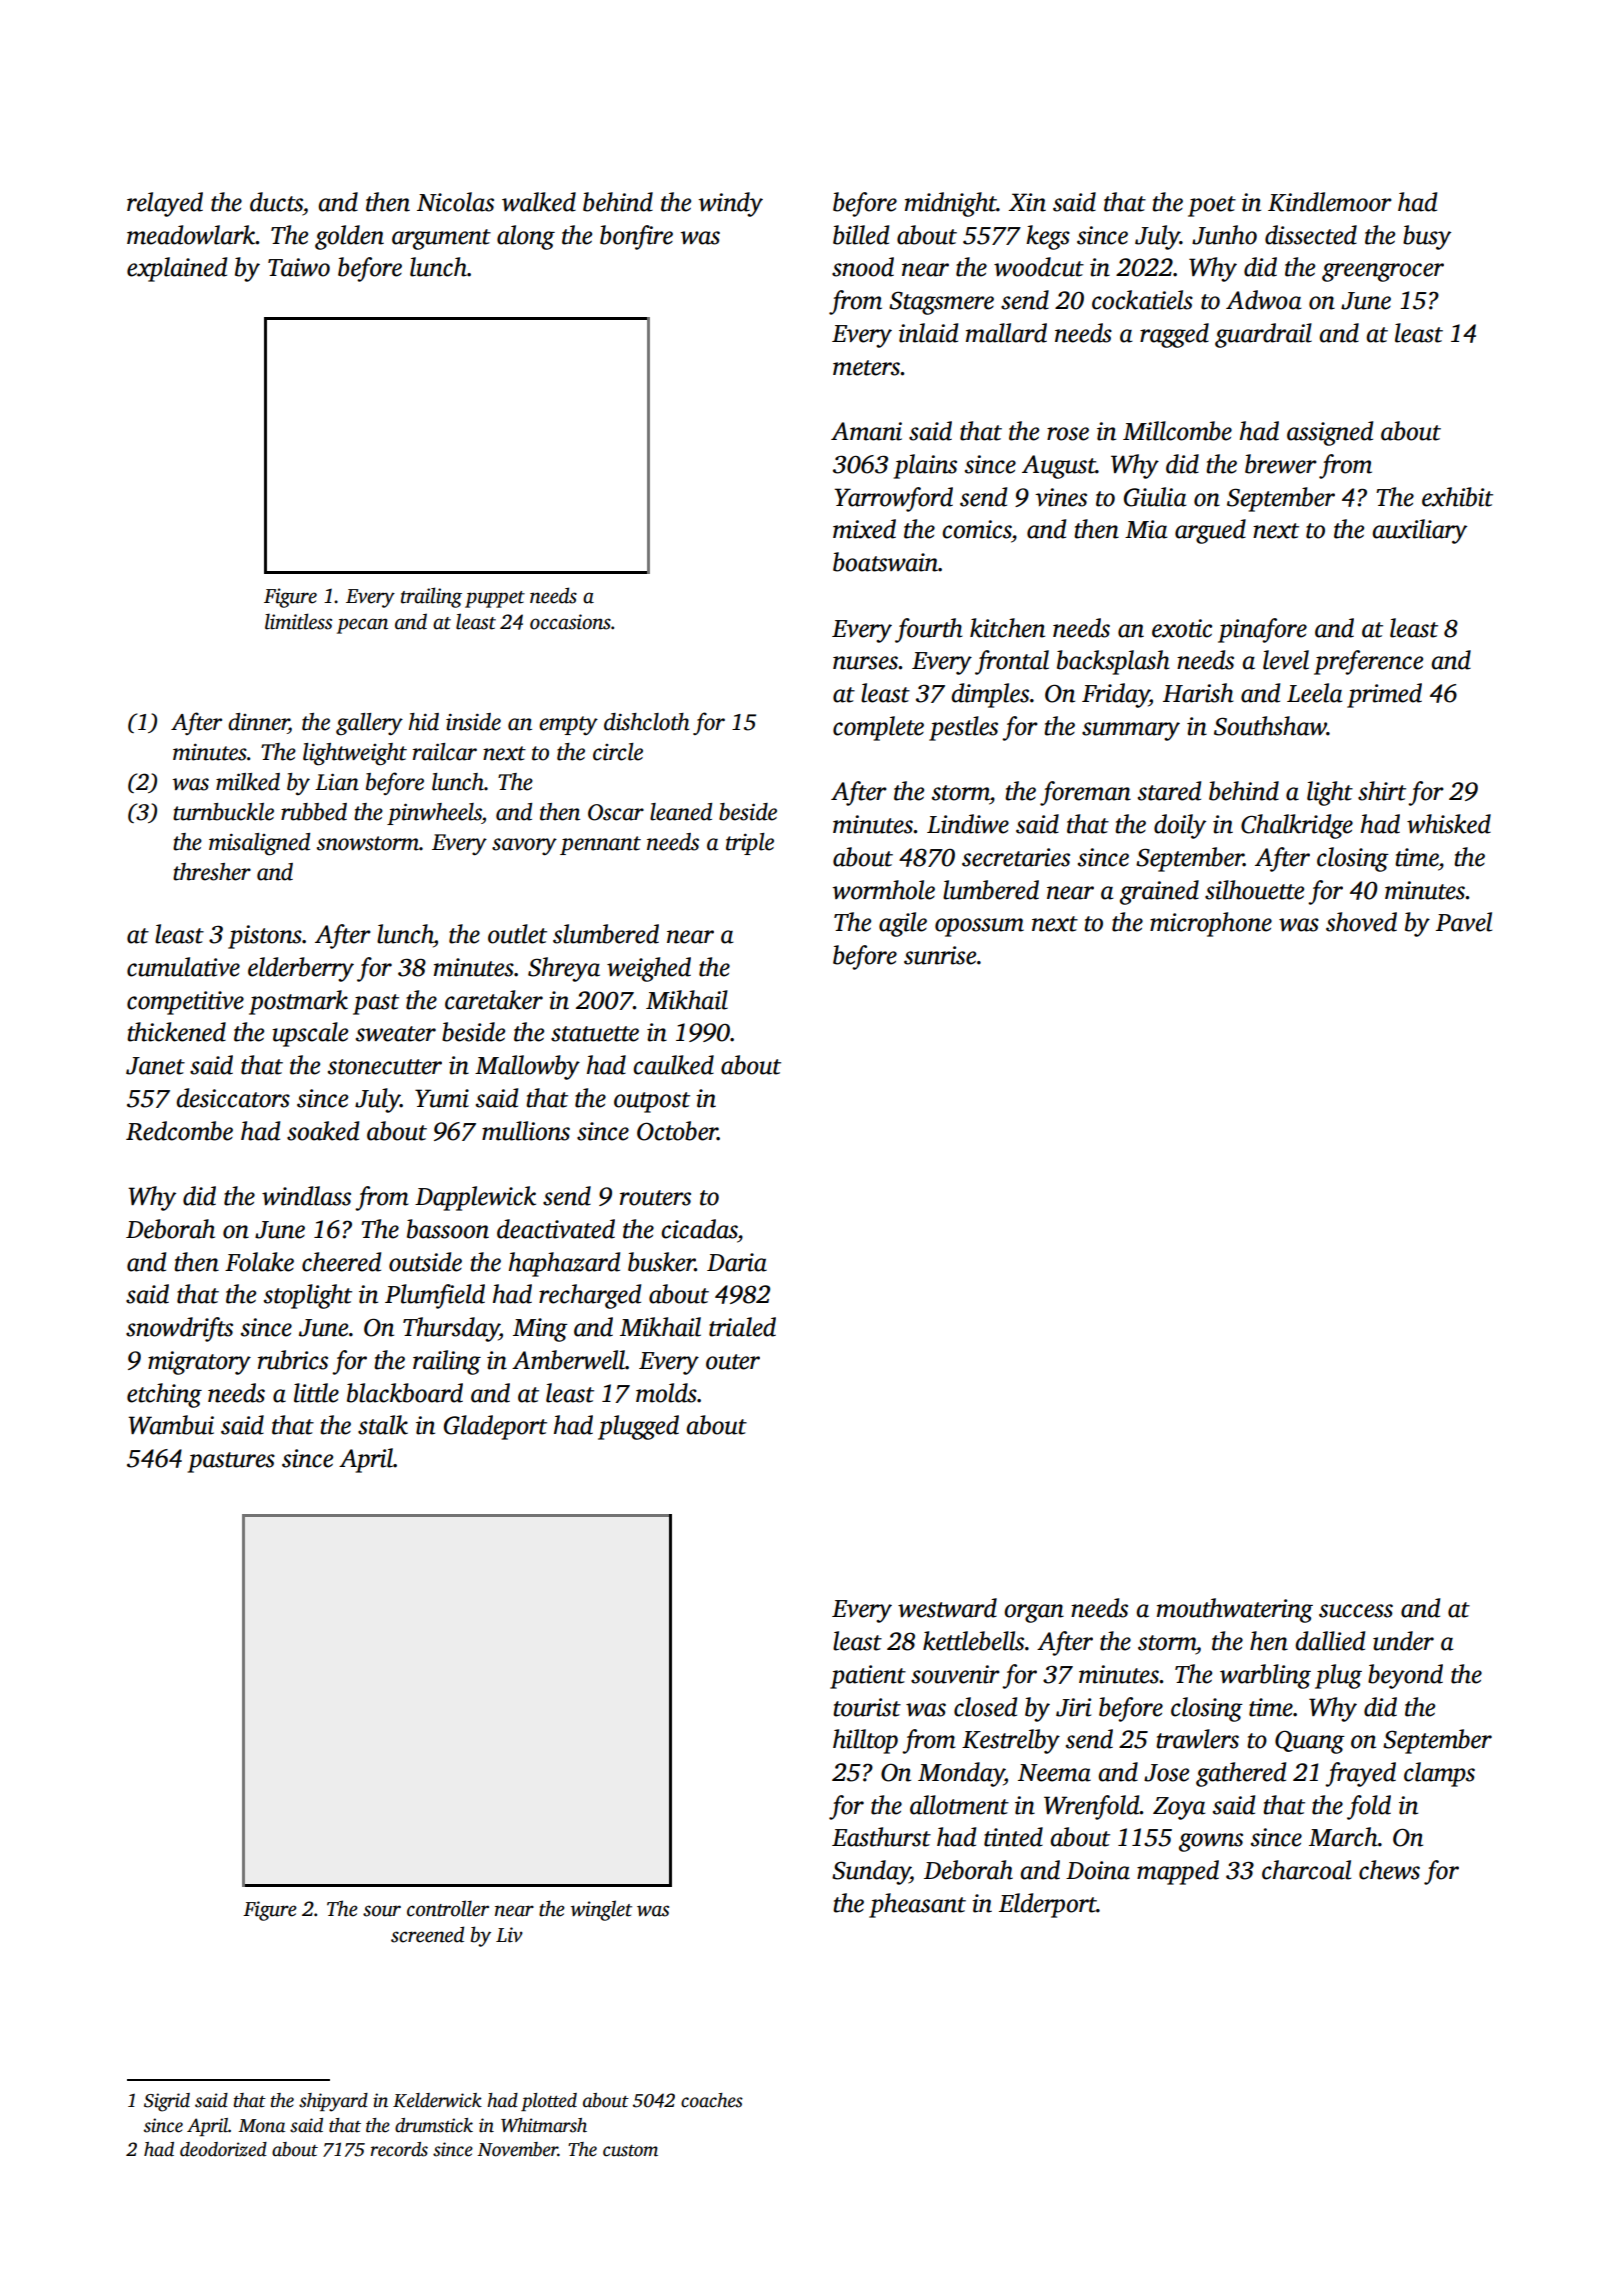 Image resolution: width=1620 pixels, height=2292 pixels. Describe the element at coordinates (673, 1065) in the screenshot. I see `caulked` at that location.
